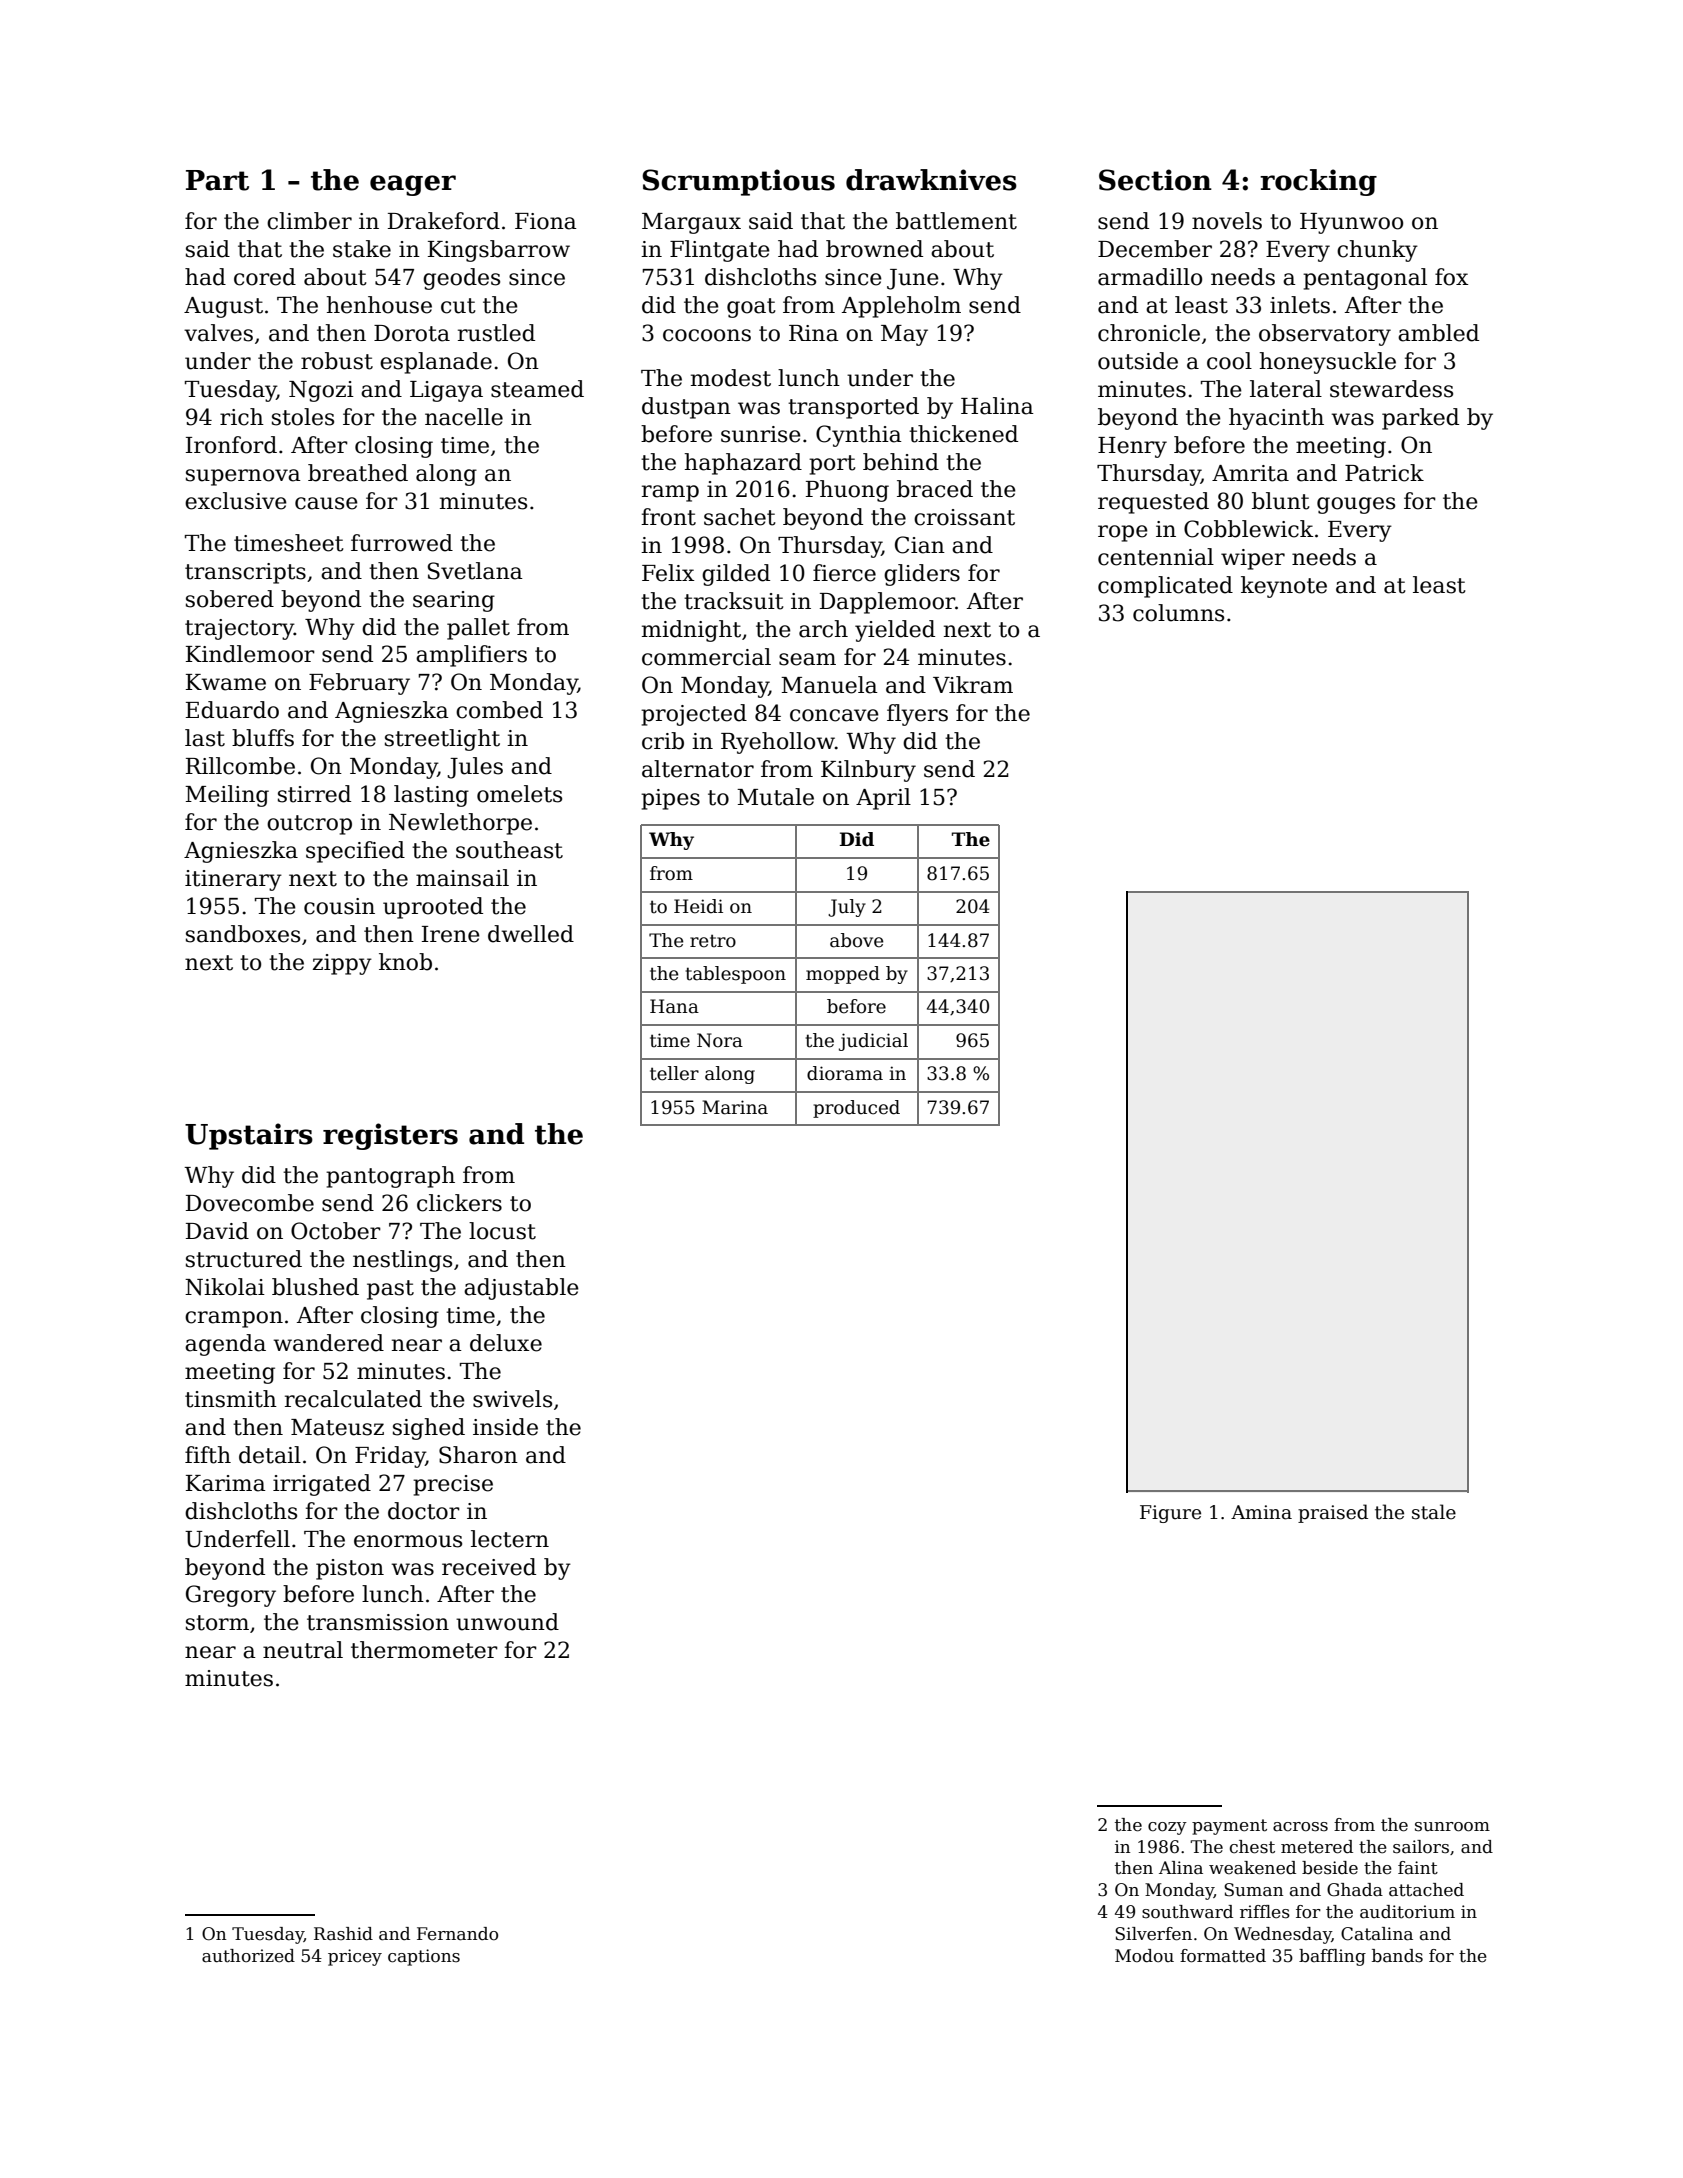 The image size is (1683, 2178). I want to click on Mutale, so click(775, 797).
